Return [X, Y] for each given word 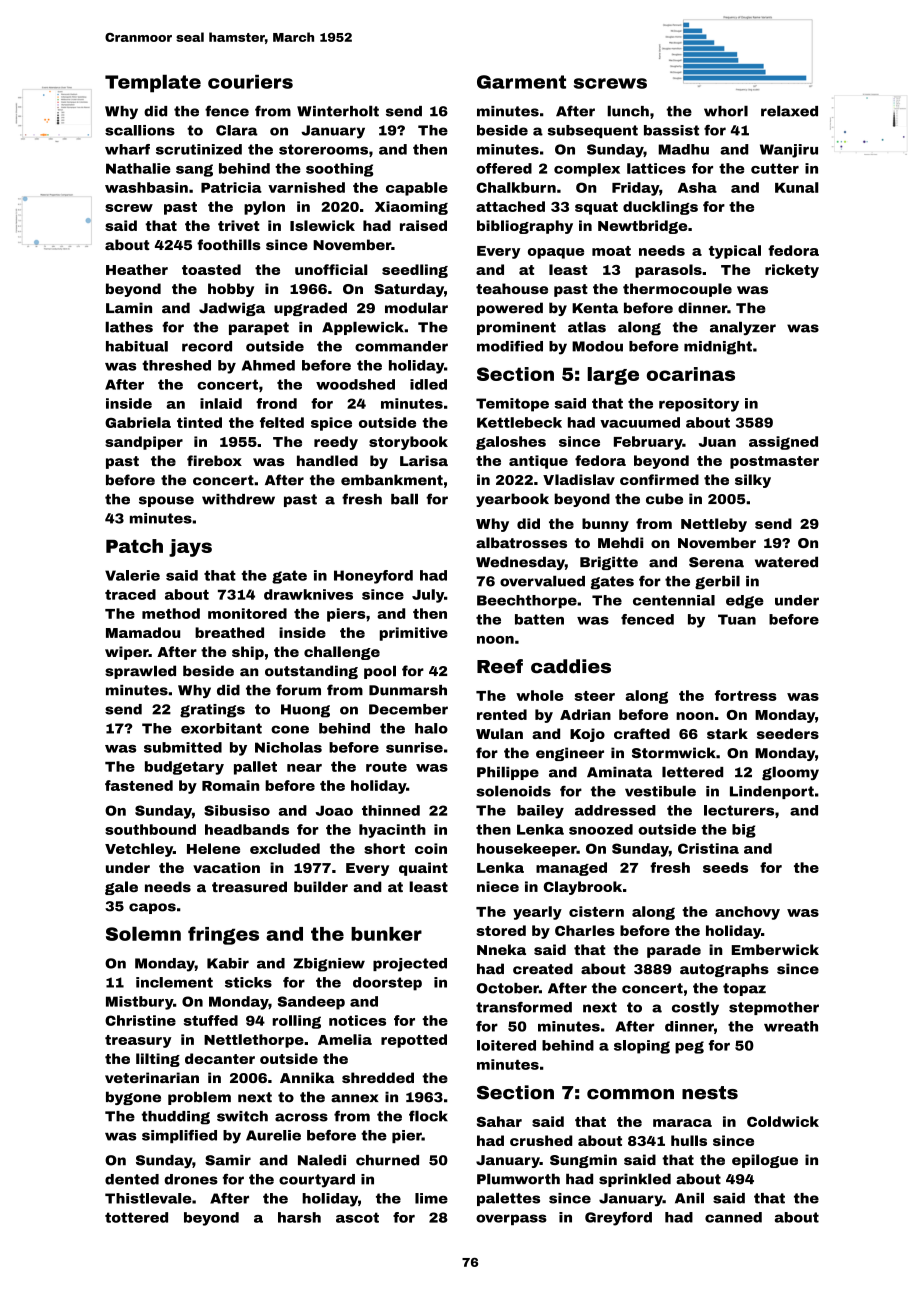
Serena [716, 562]
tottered [136, 1217]
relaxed [789, 111]
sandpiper [144, 443]
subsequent [593, 131]
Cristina [708, 848]
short [384, 848]
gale [121, 888]
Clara [237, 130]
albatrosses [521, 542]
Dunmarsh [408, 690]
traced [130, 594]
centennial [674, 600]
